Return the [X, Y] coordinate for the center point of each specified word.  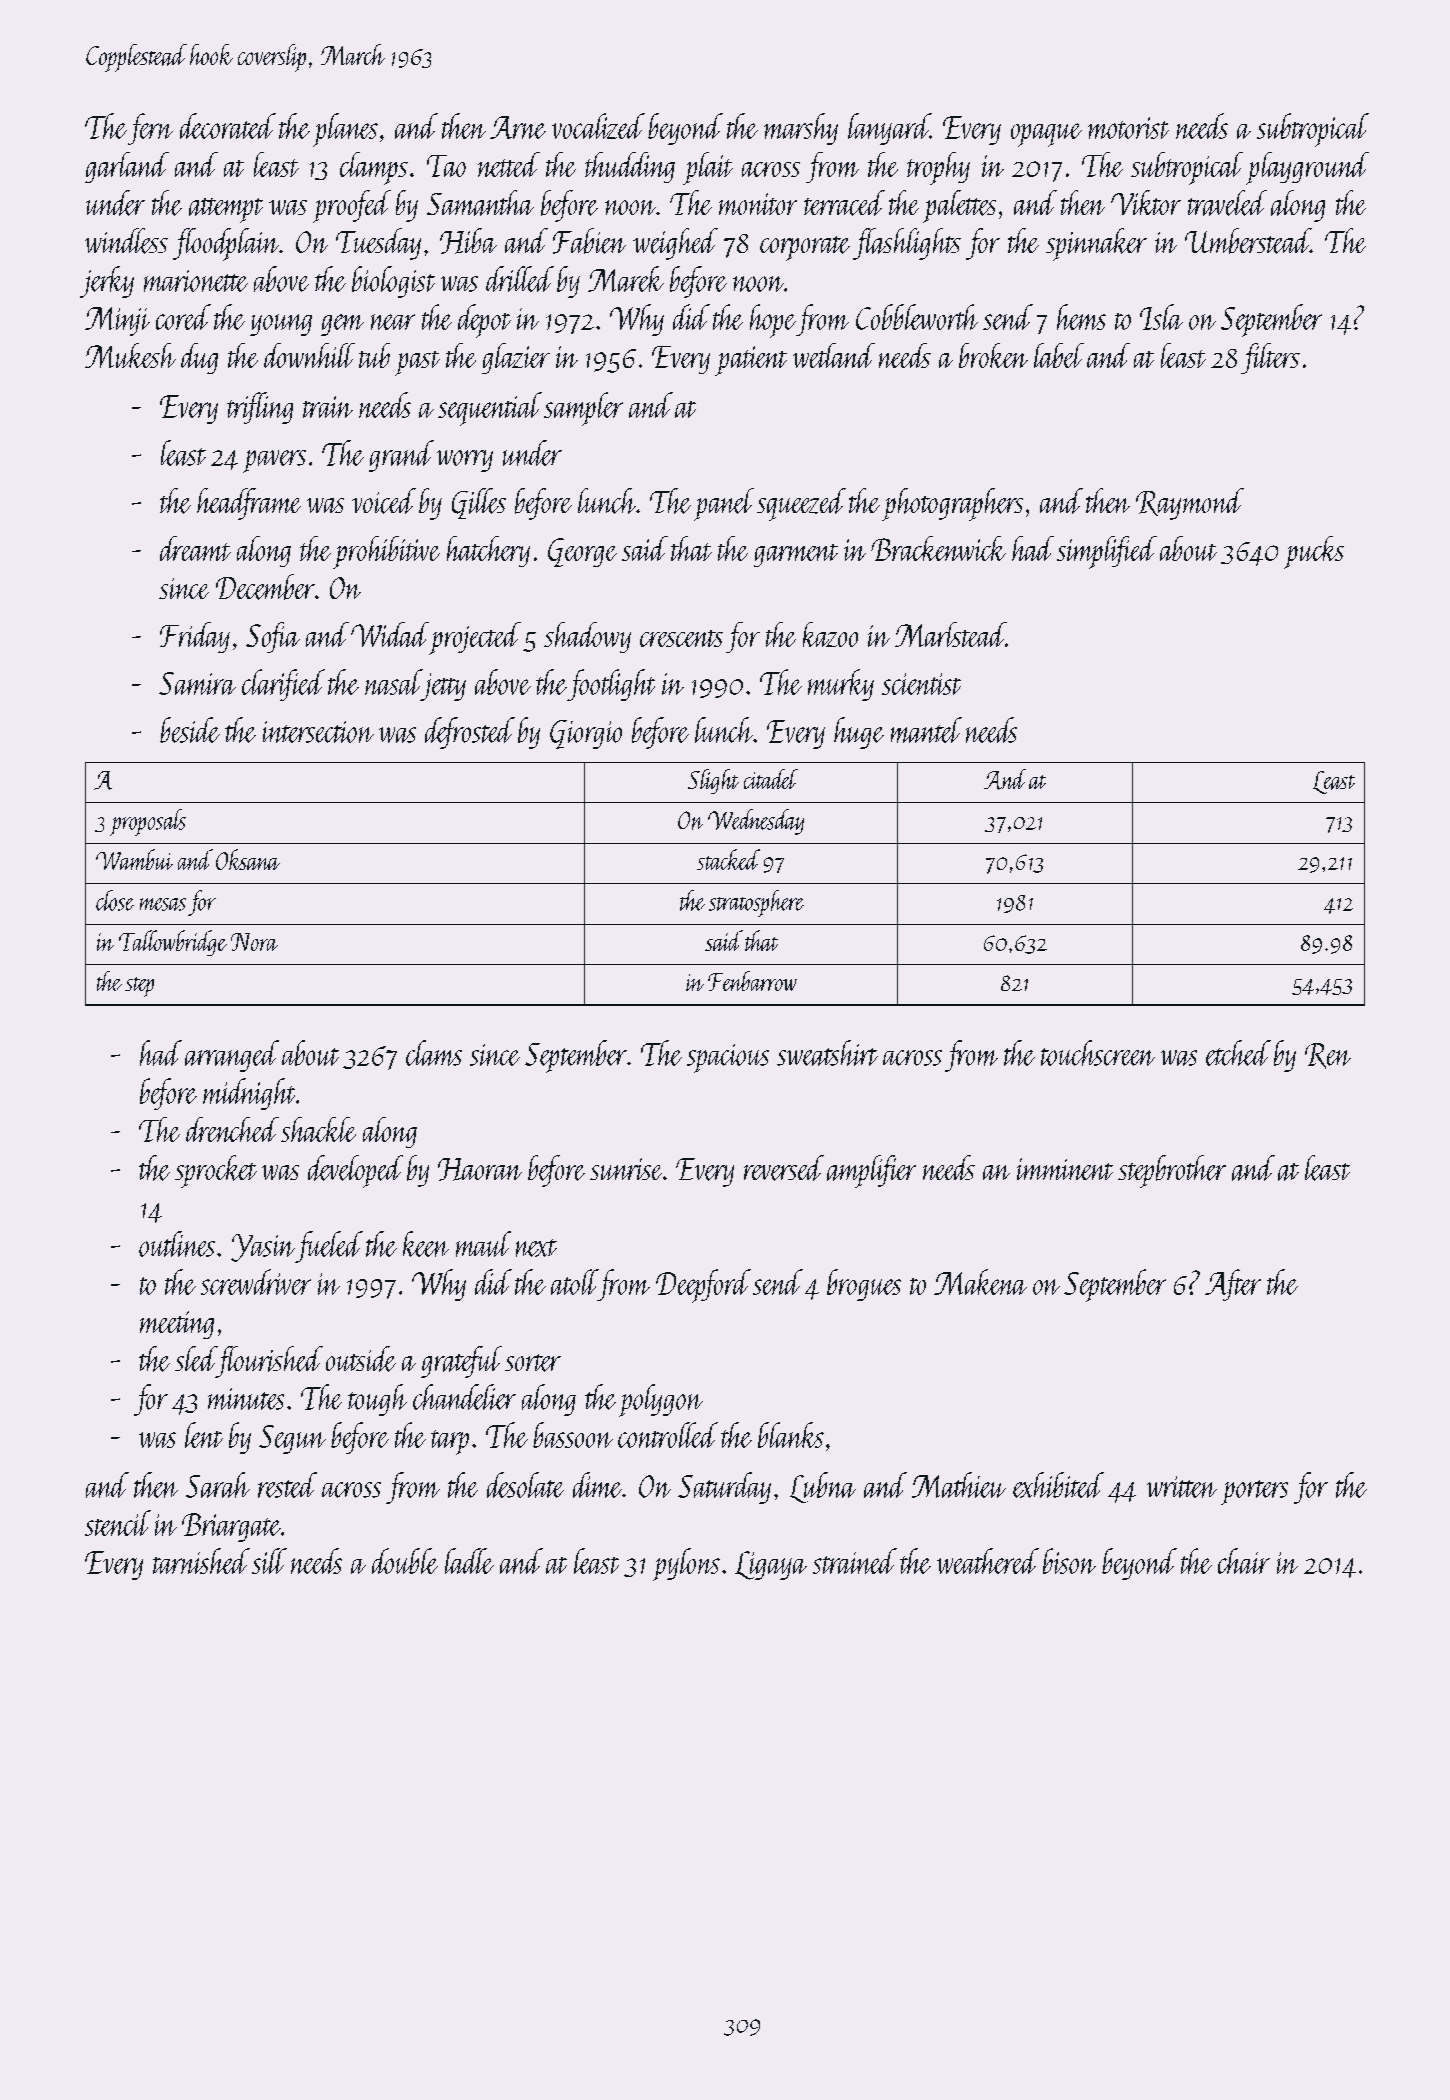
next [536, 1248]
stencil [118, 1523]
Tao [446, 166]
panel [724, 504]
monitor [758, 204]
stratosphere [756, 903]
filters [1270, 358]
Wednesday [756, 822]
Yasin [263, 1248]
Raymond [1190, 504]
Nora [254, 942]
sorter [533, 1363]
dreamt [195, 548]
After [1233, 1285]
